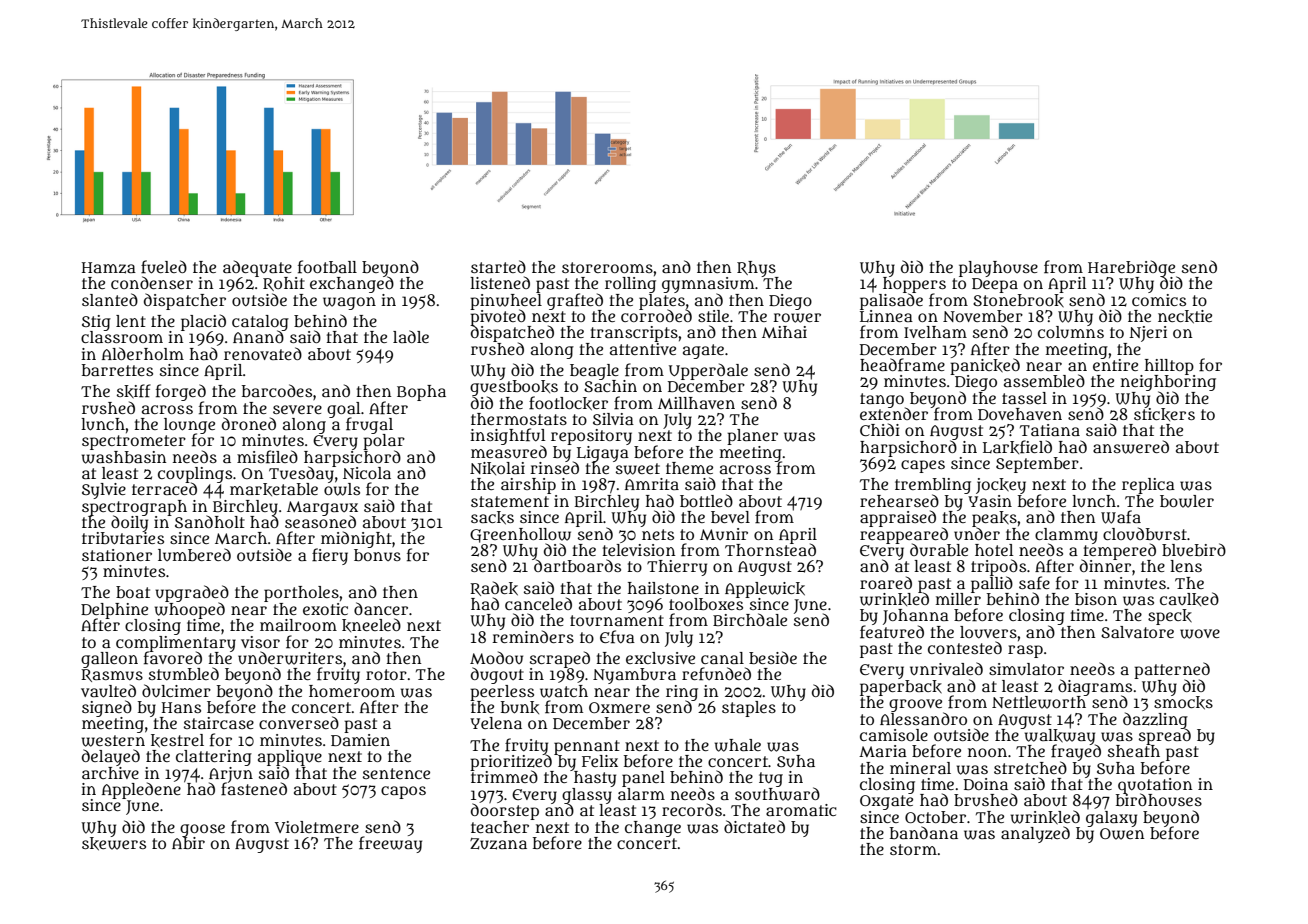  What do you see at coordinates (883, 400) in the screenshot?
I see `tango` at bounding box center [883, 400].
